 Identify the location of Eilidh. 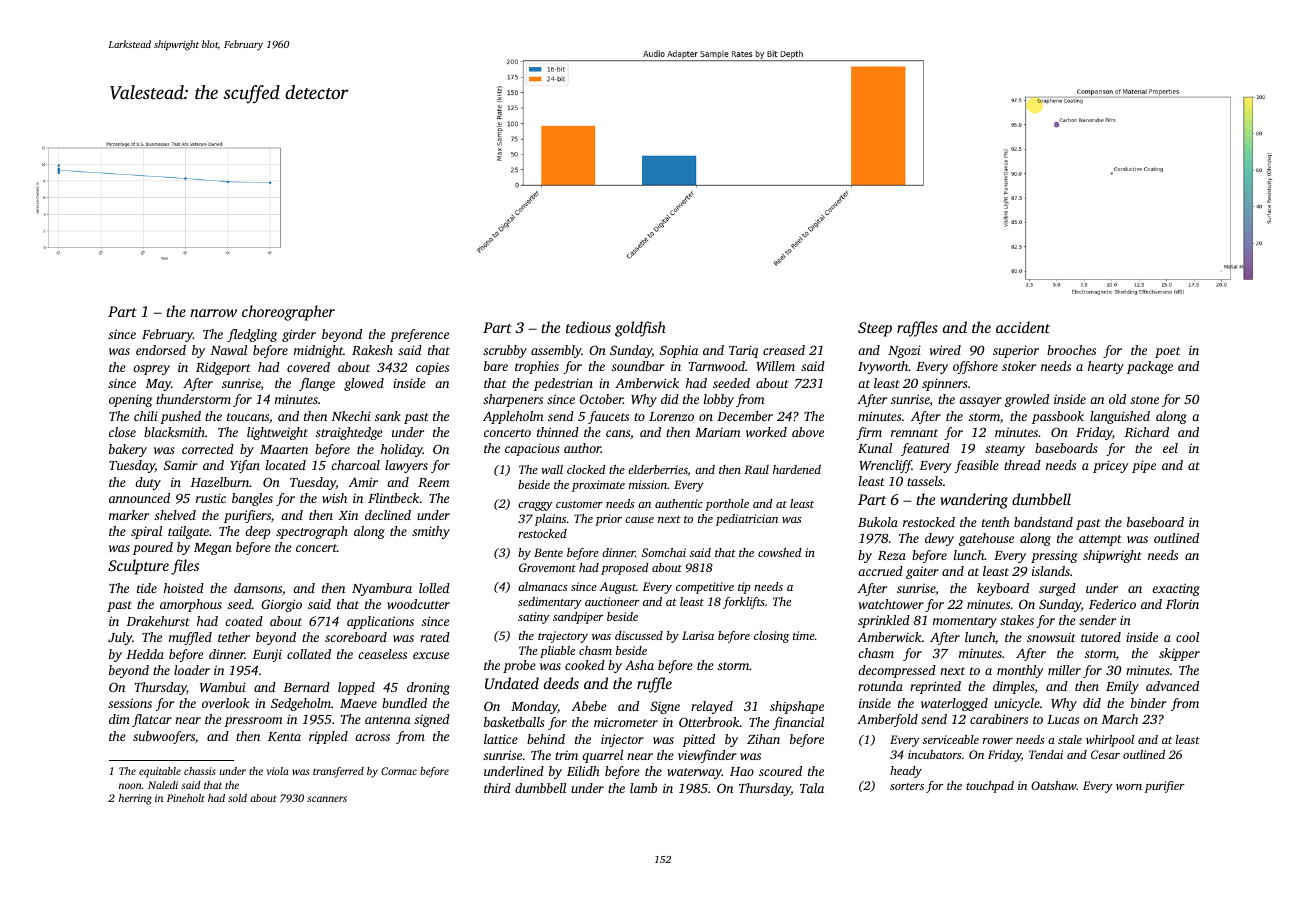
(583, 771).
